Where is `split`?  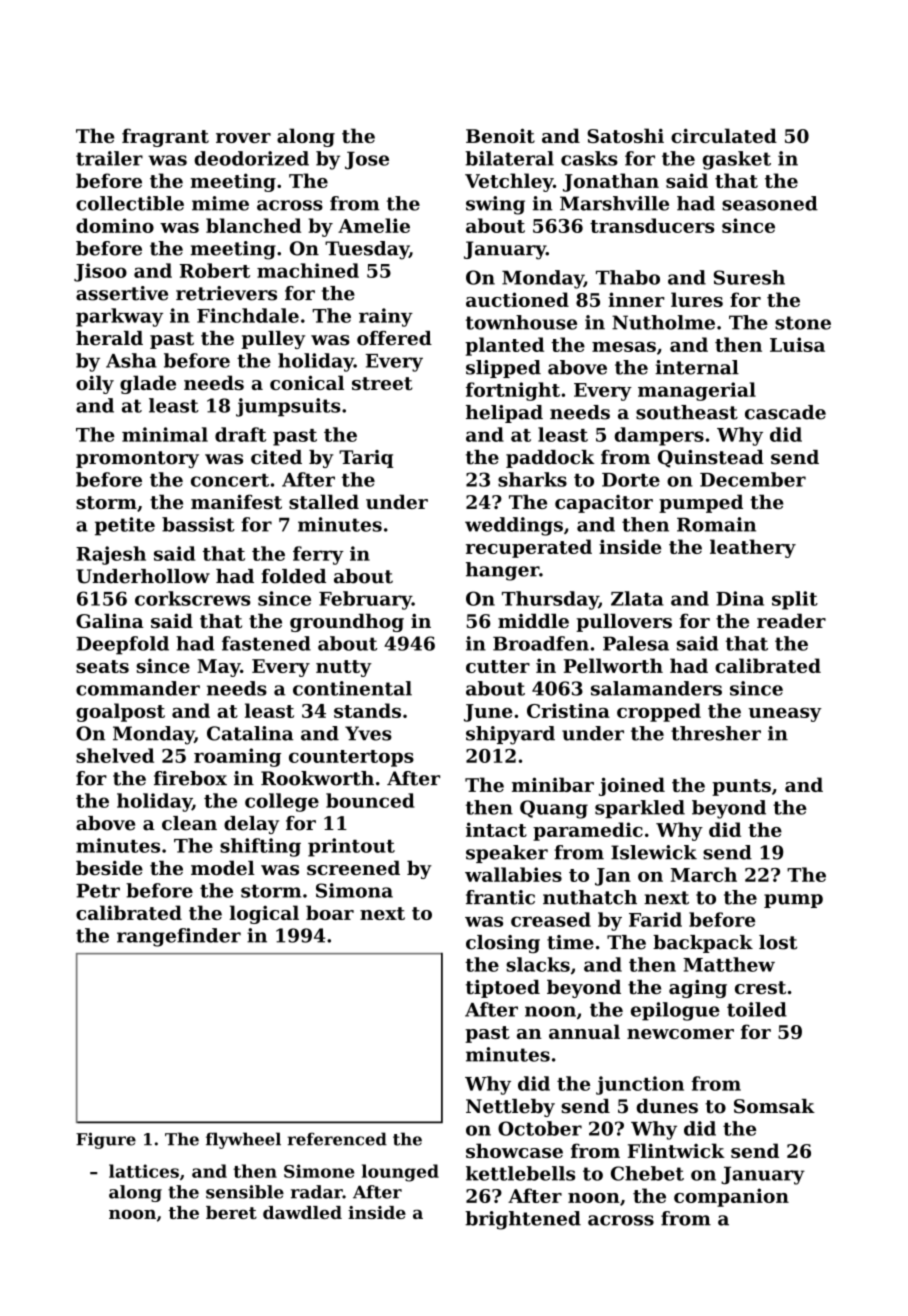
split is located at coordinates (795, 600).
